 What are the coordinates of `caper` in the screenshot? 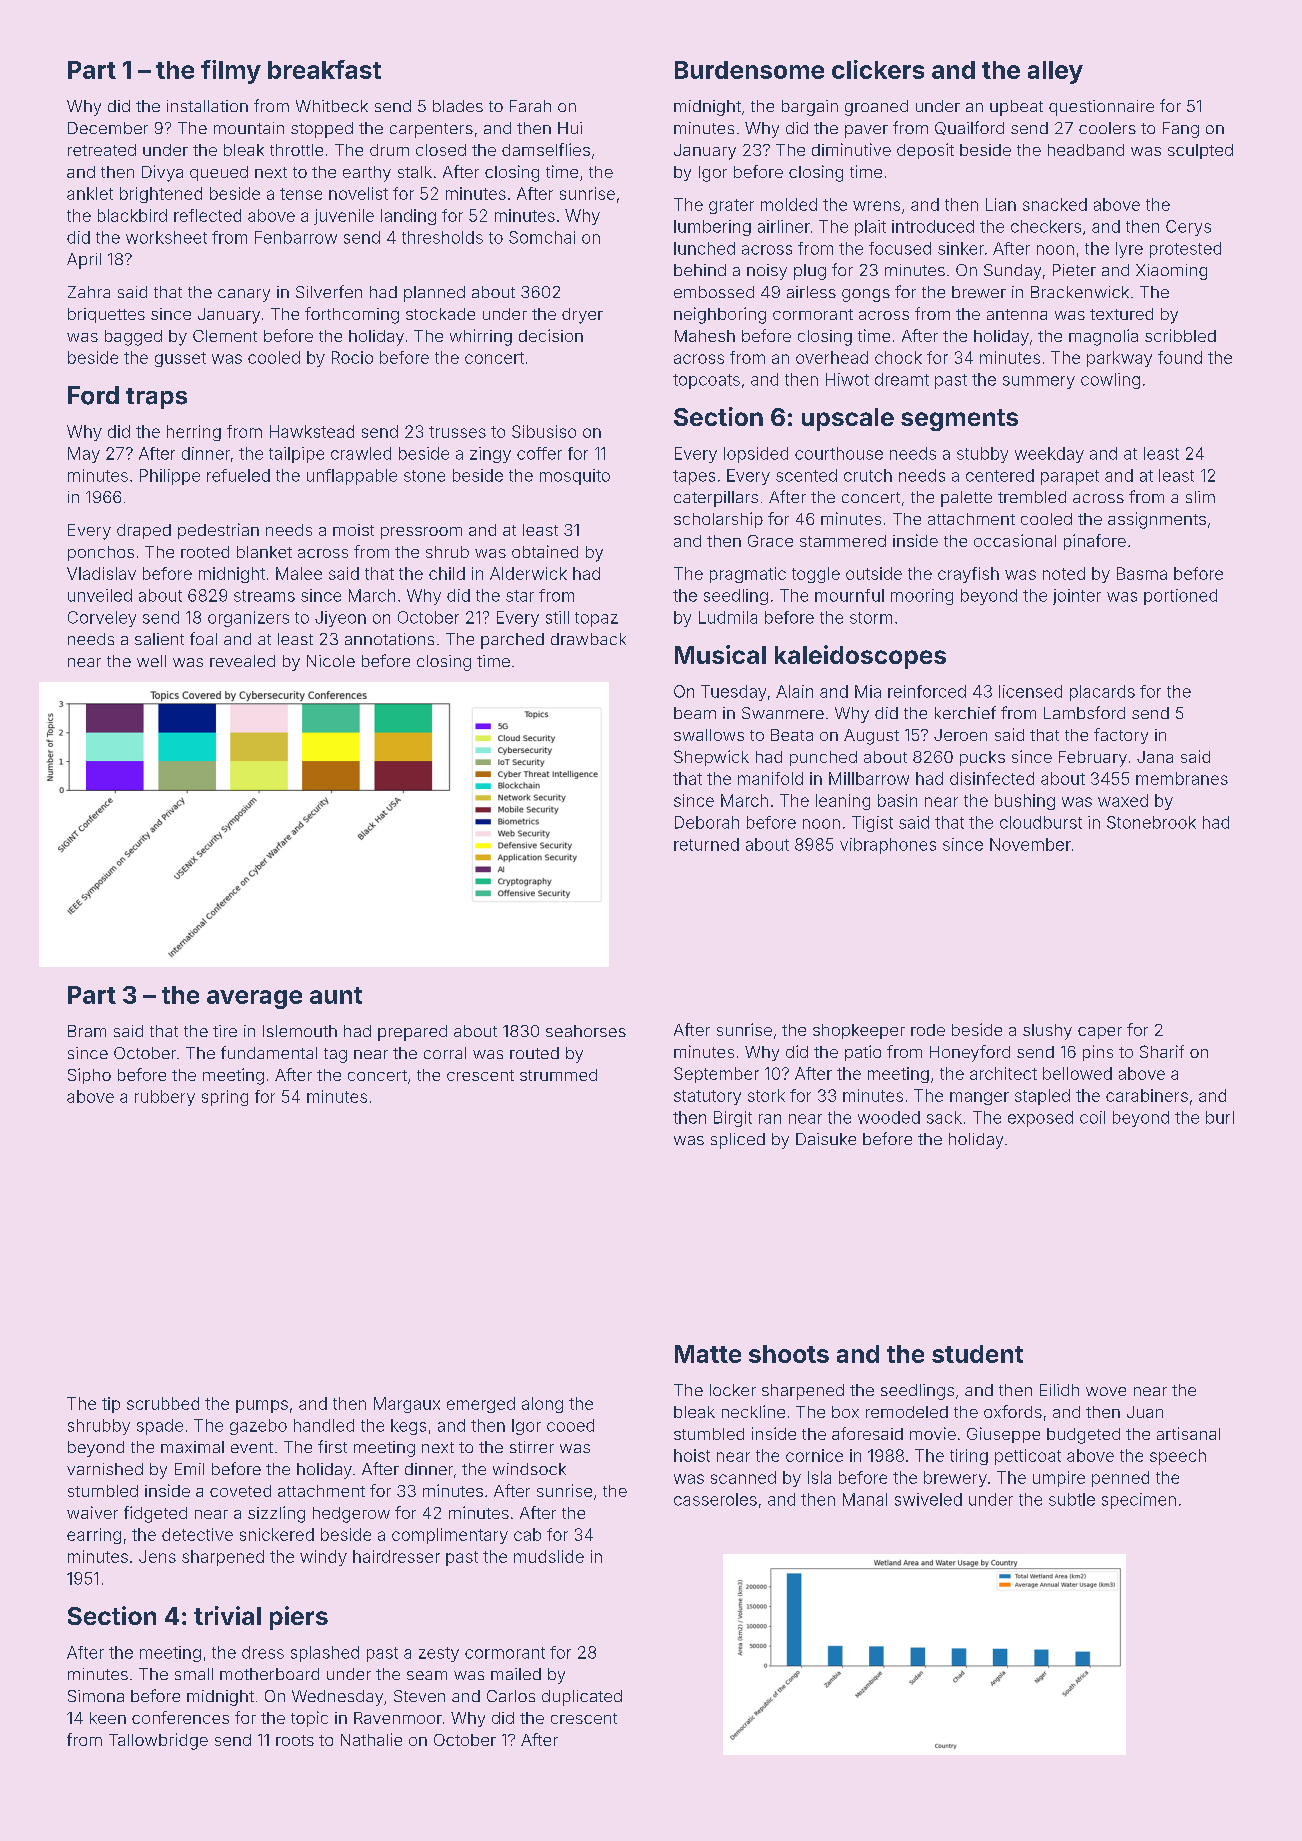 It's located at (1100, 1033).
